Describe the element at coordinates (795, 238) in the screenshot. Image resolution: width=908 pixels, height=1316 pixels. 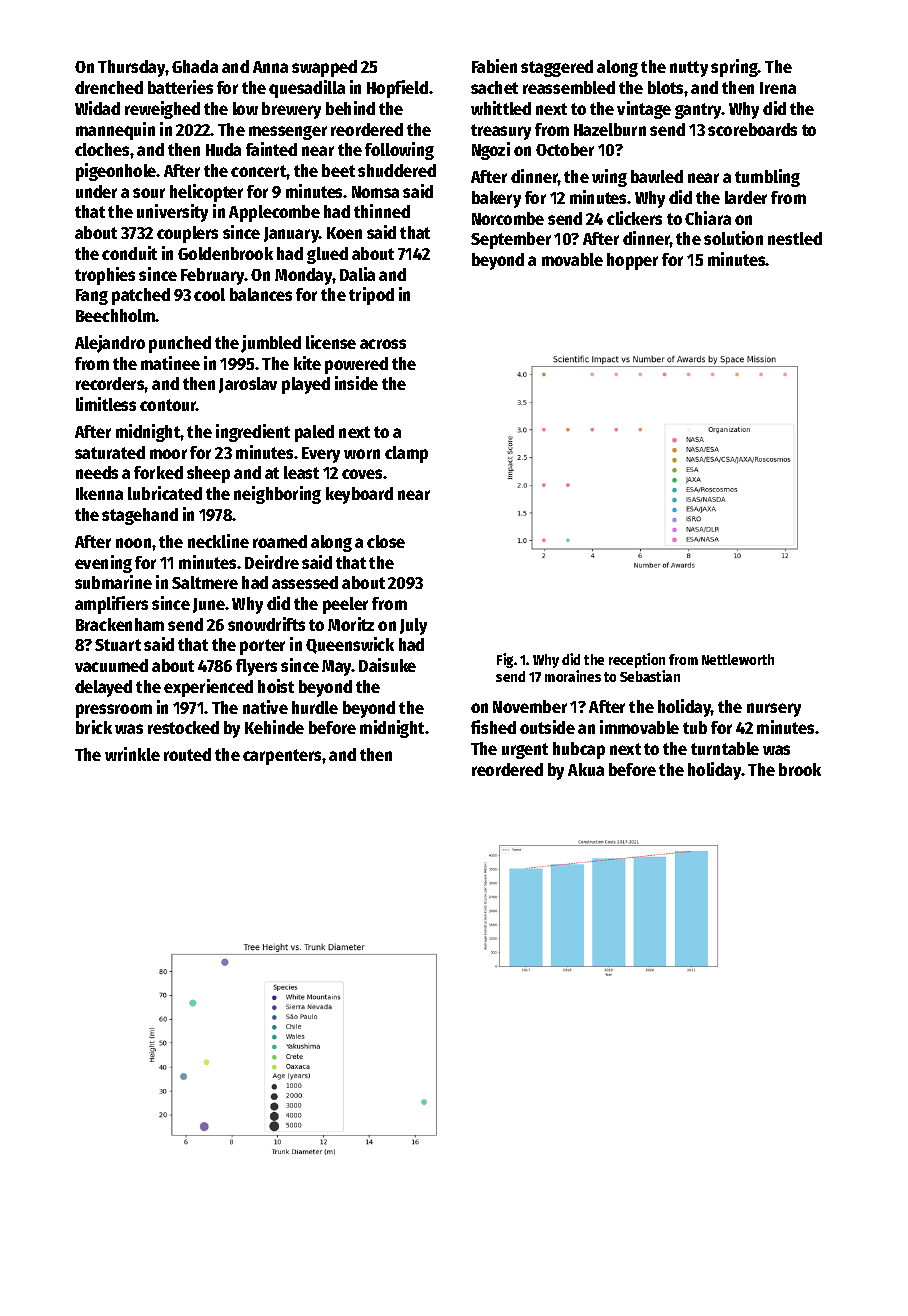
I see `nestled` at that location.
